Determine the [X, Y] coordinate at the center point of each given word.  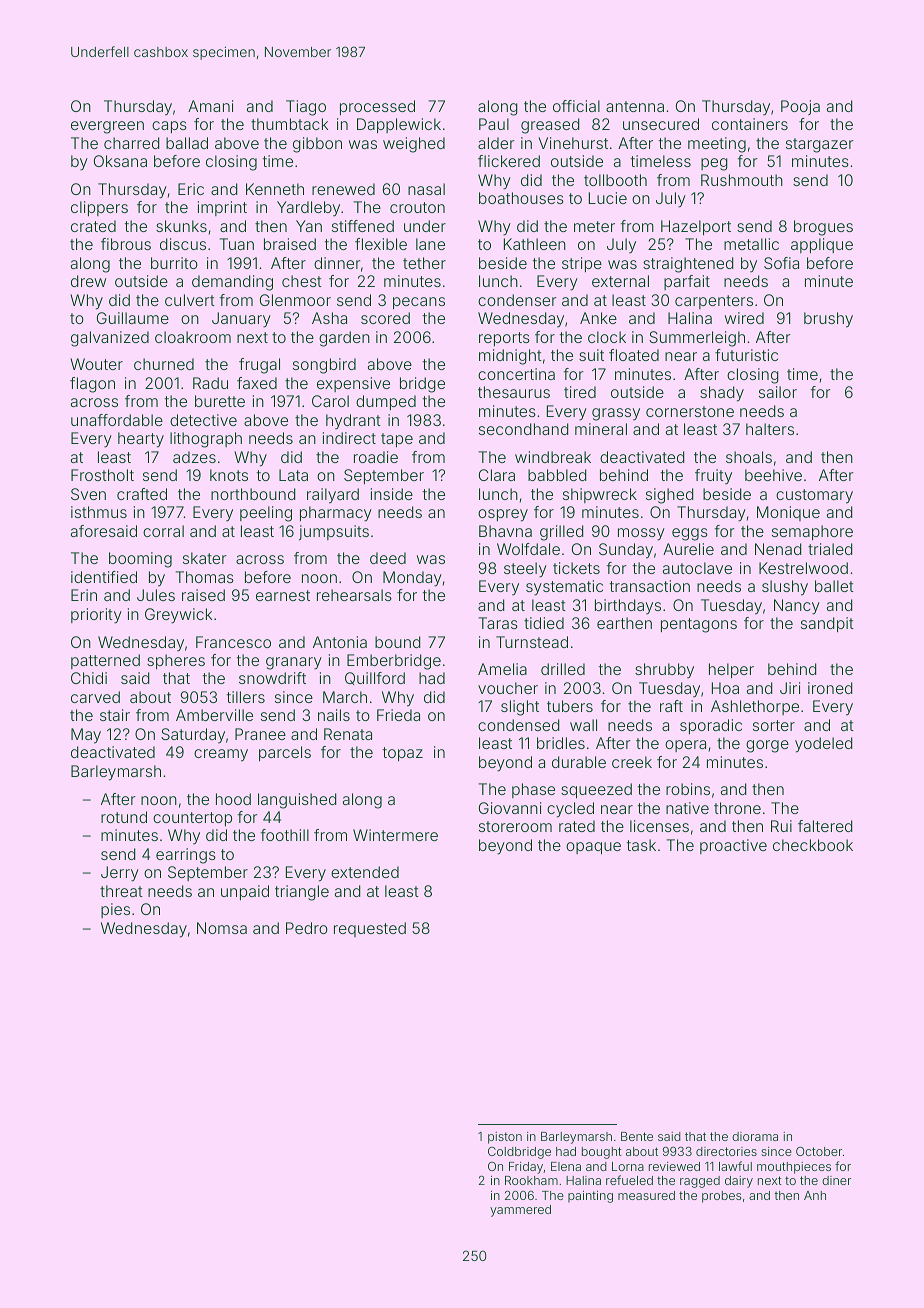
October [819, 1151]
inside [392, 494]
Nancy [797, 607]
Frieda [398, 715]
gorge [767, 746]
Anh [815, 1195]
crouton [417, 207]
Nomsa [222, 928]
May [86, 736]
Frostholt [102, 475]
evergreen [107, 127]
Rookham [531, 1180]
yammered [520, 1211]
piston [505, 1138]
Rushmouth [742, 180]
